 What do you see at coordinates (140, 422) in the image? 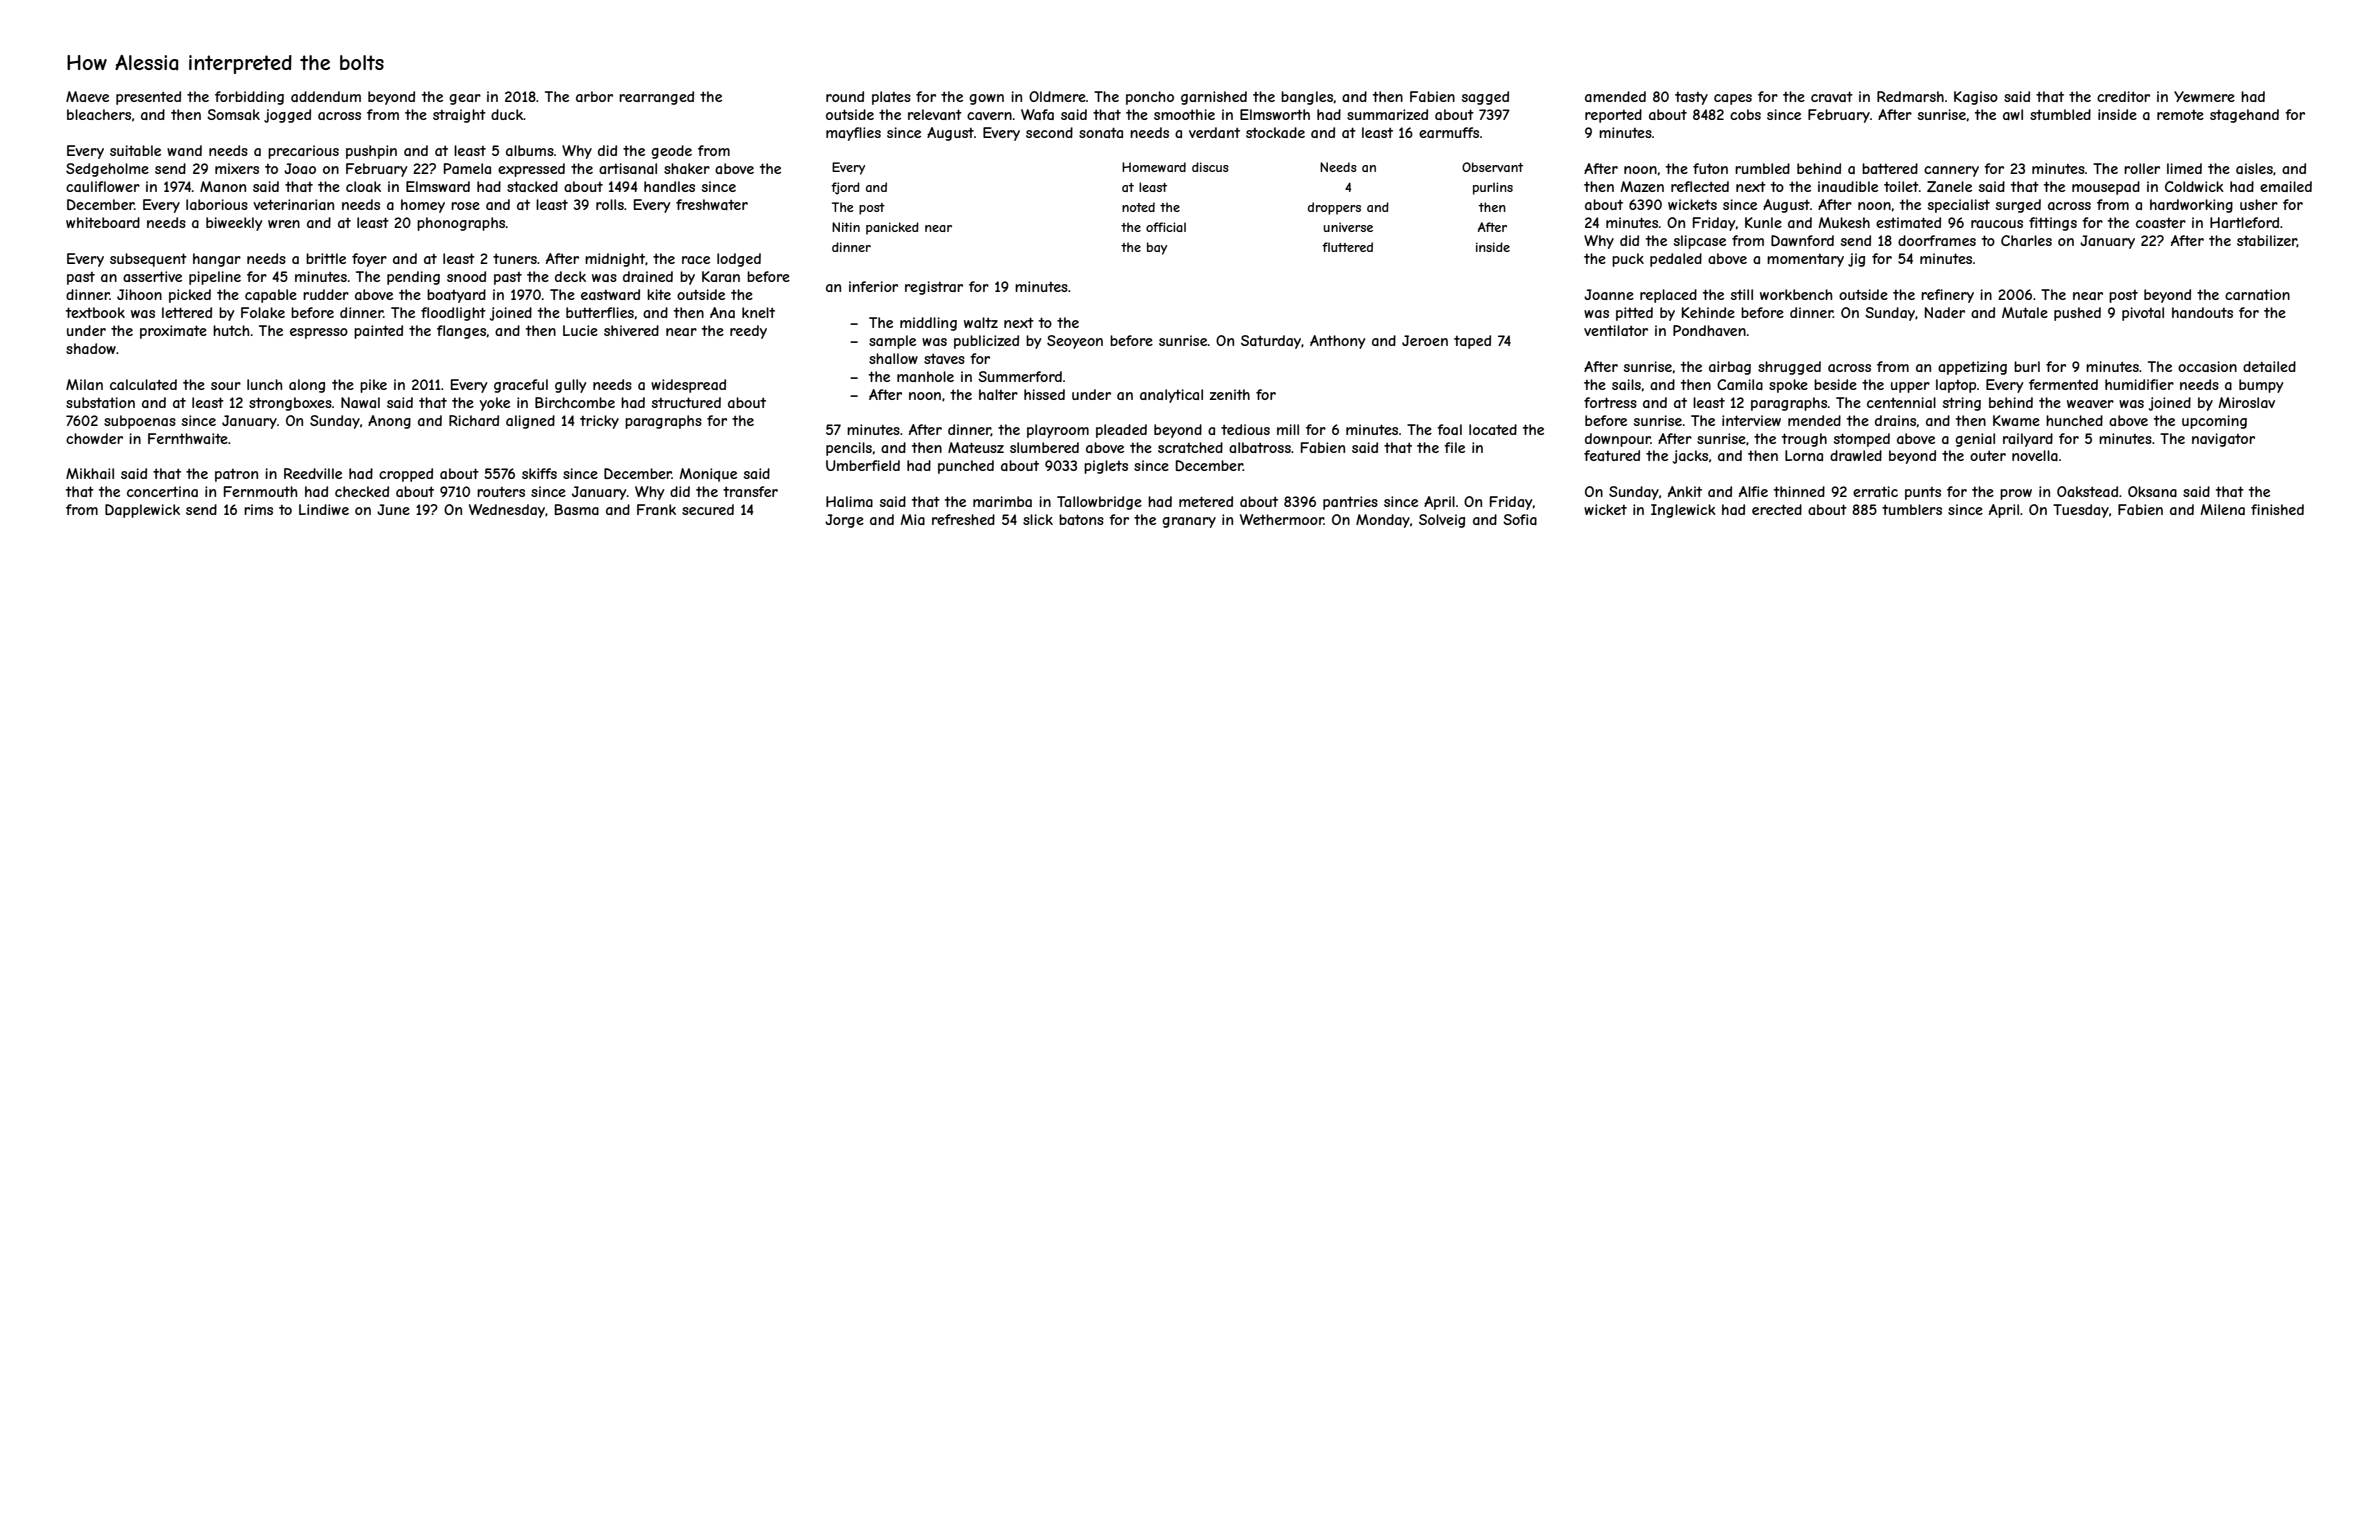
I see `subpoenas` at bounding box center [140, 422].
